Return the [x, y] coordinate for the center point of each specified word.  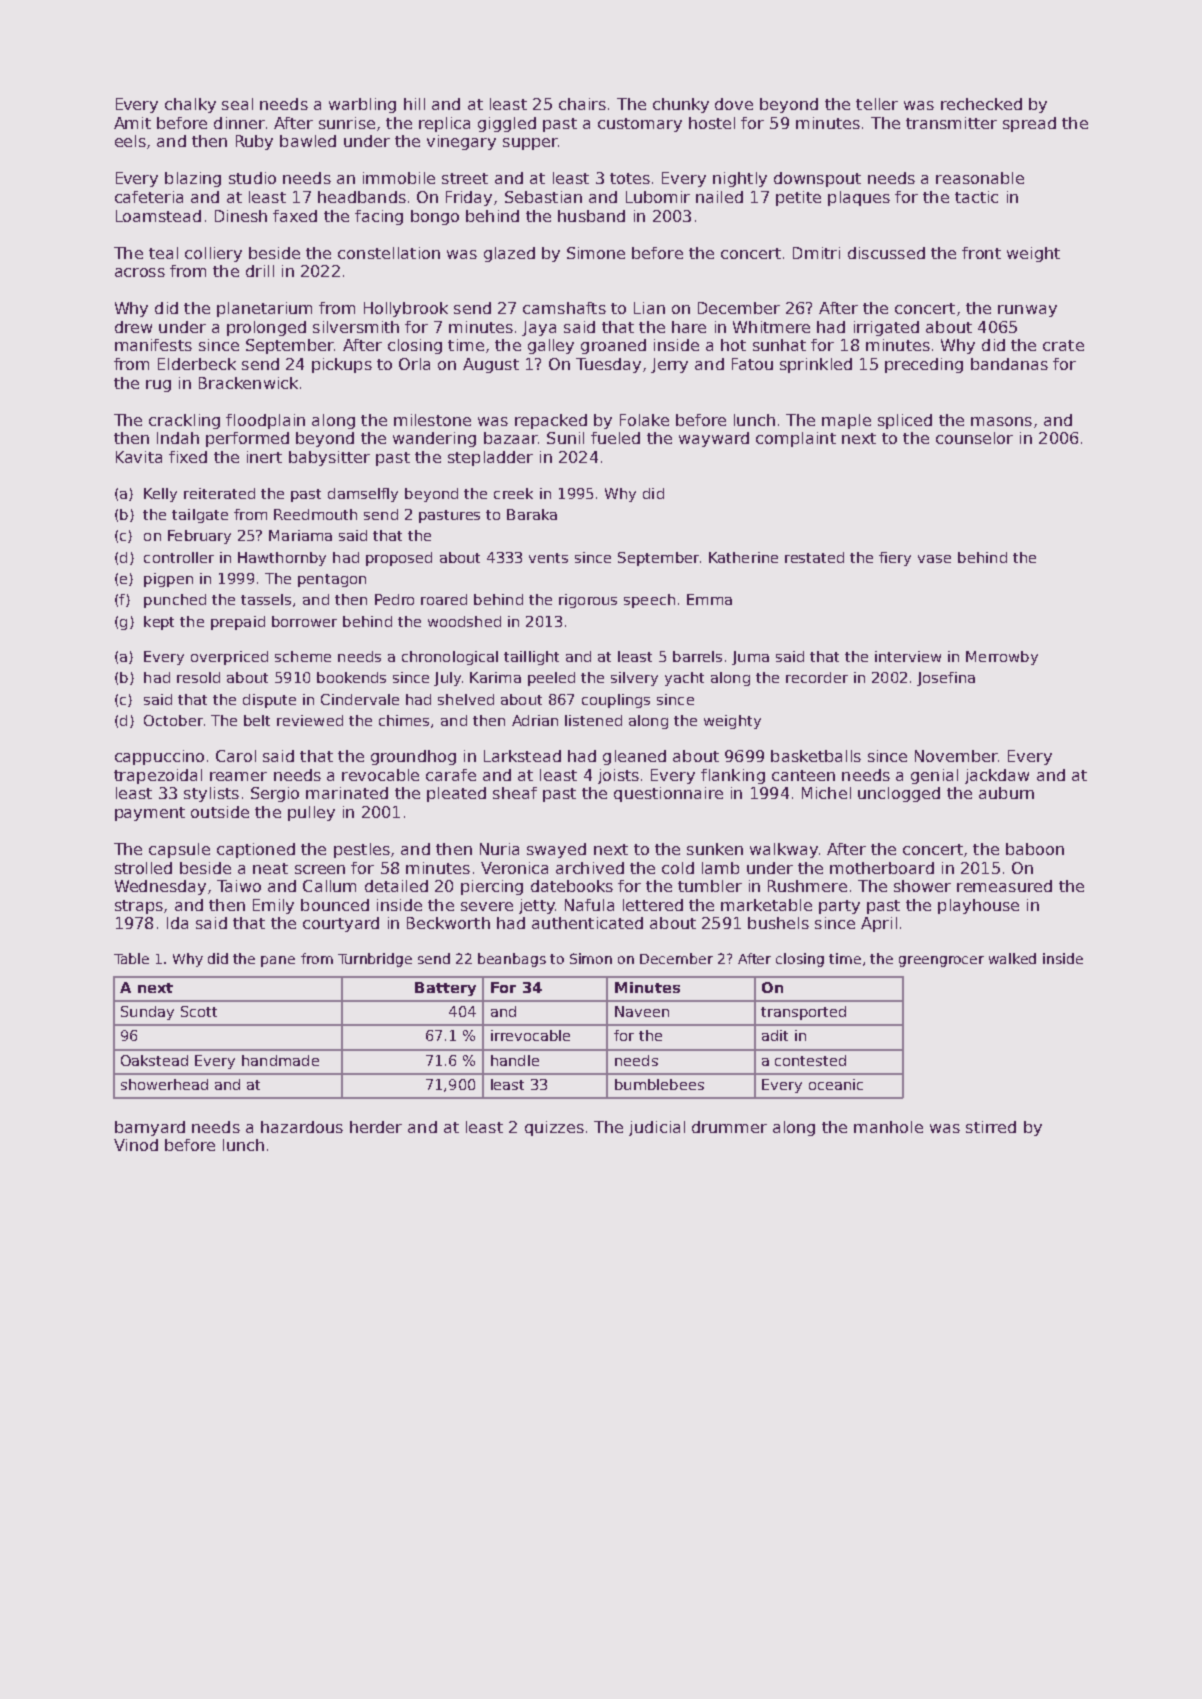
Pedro [394, 599]
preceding [924, 365]
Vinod [136, 1145]
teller [877, 104]
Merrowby [1002, 658]
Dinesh [241, 216]
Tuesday [608, 365]
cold [678, 868]
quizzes [554, 1128]
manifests [153, 345]
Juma [750, 658]
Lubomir [658, 197]
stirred [991, 1127]
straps [139, 907]
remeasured [1004, 886]
